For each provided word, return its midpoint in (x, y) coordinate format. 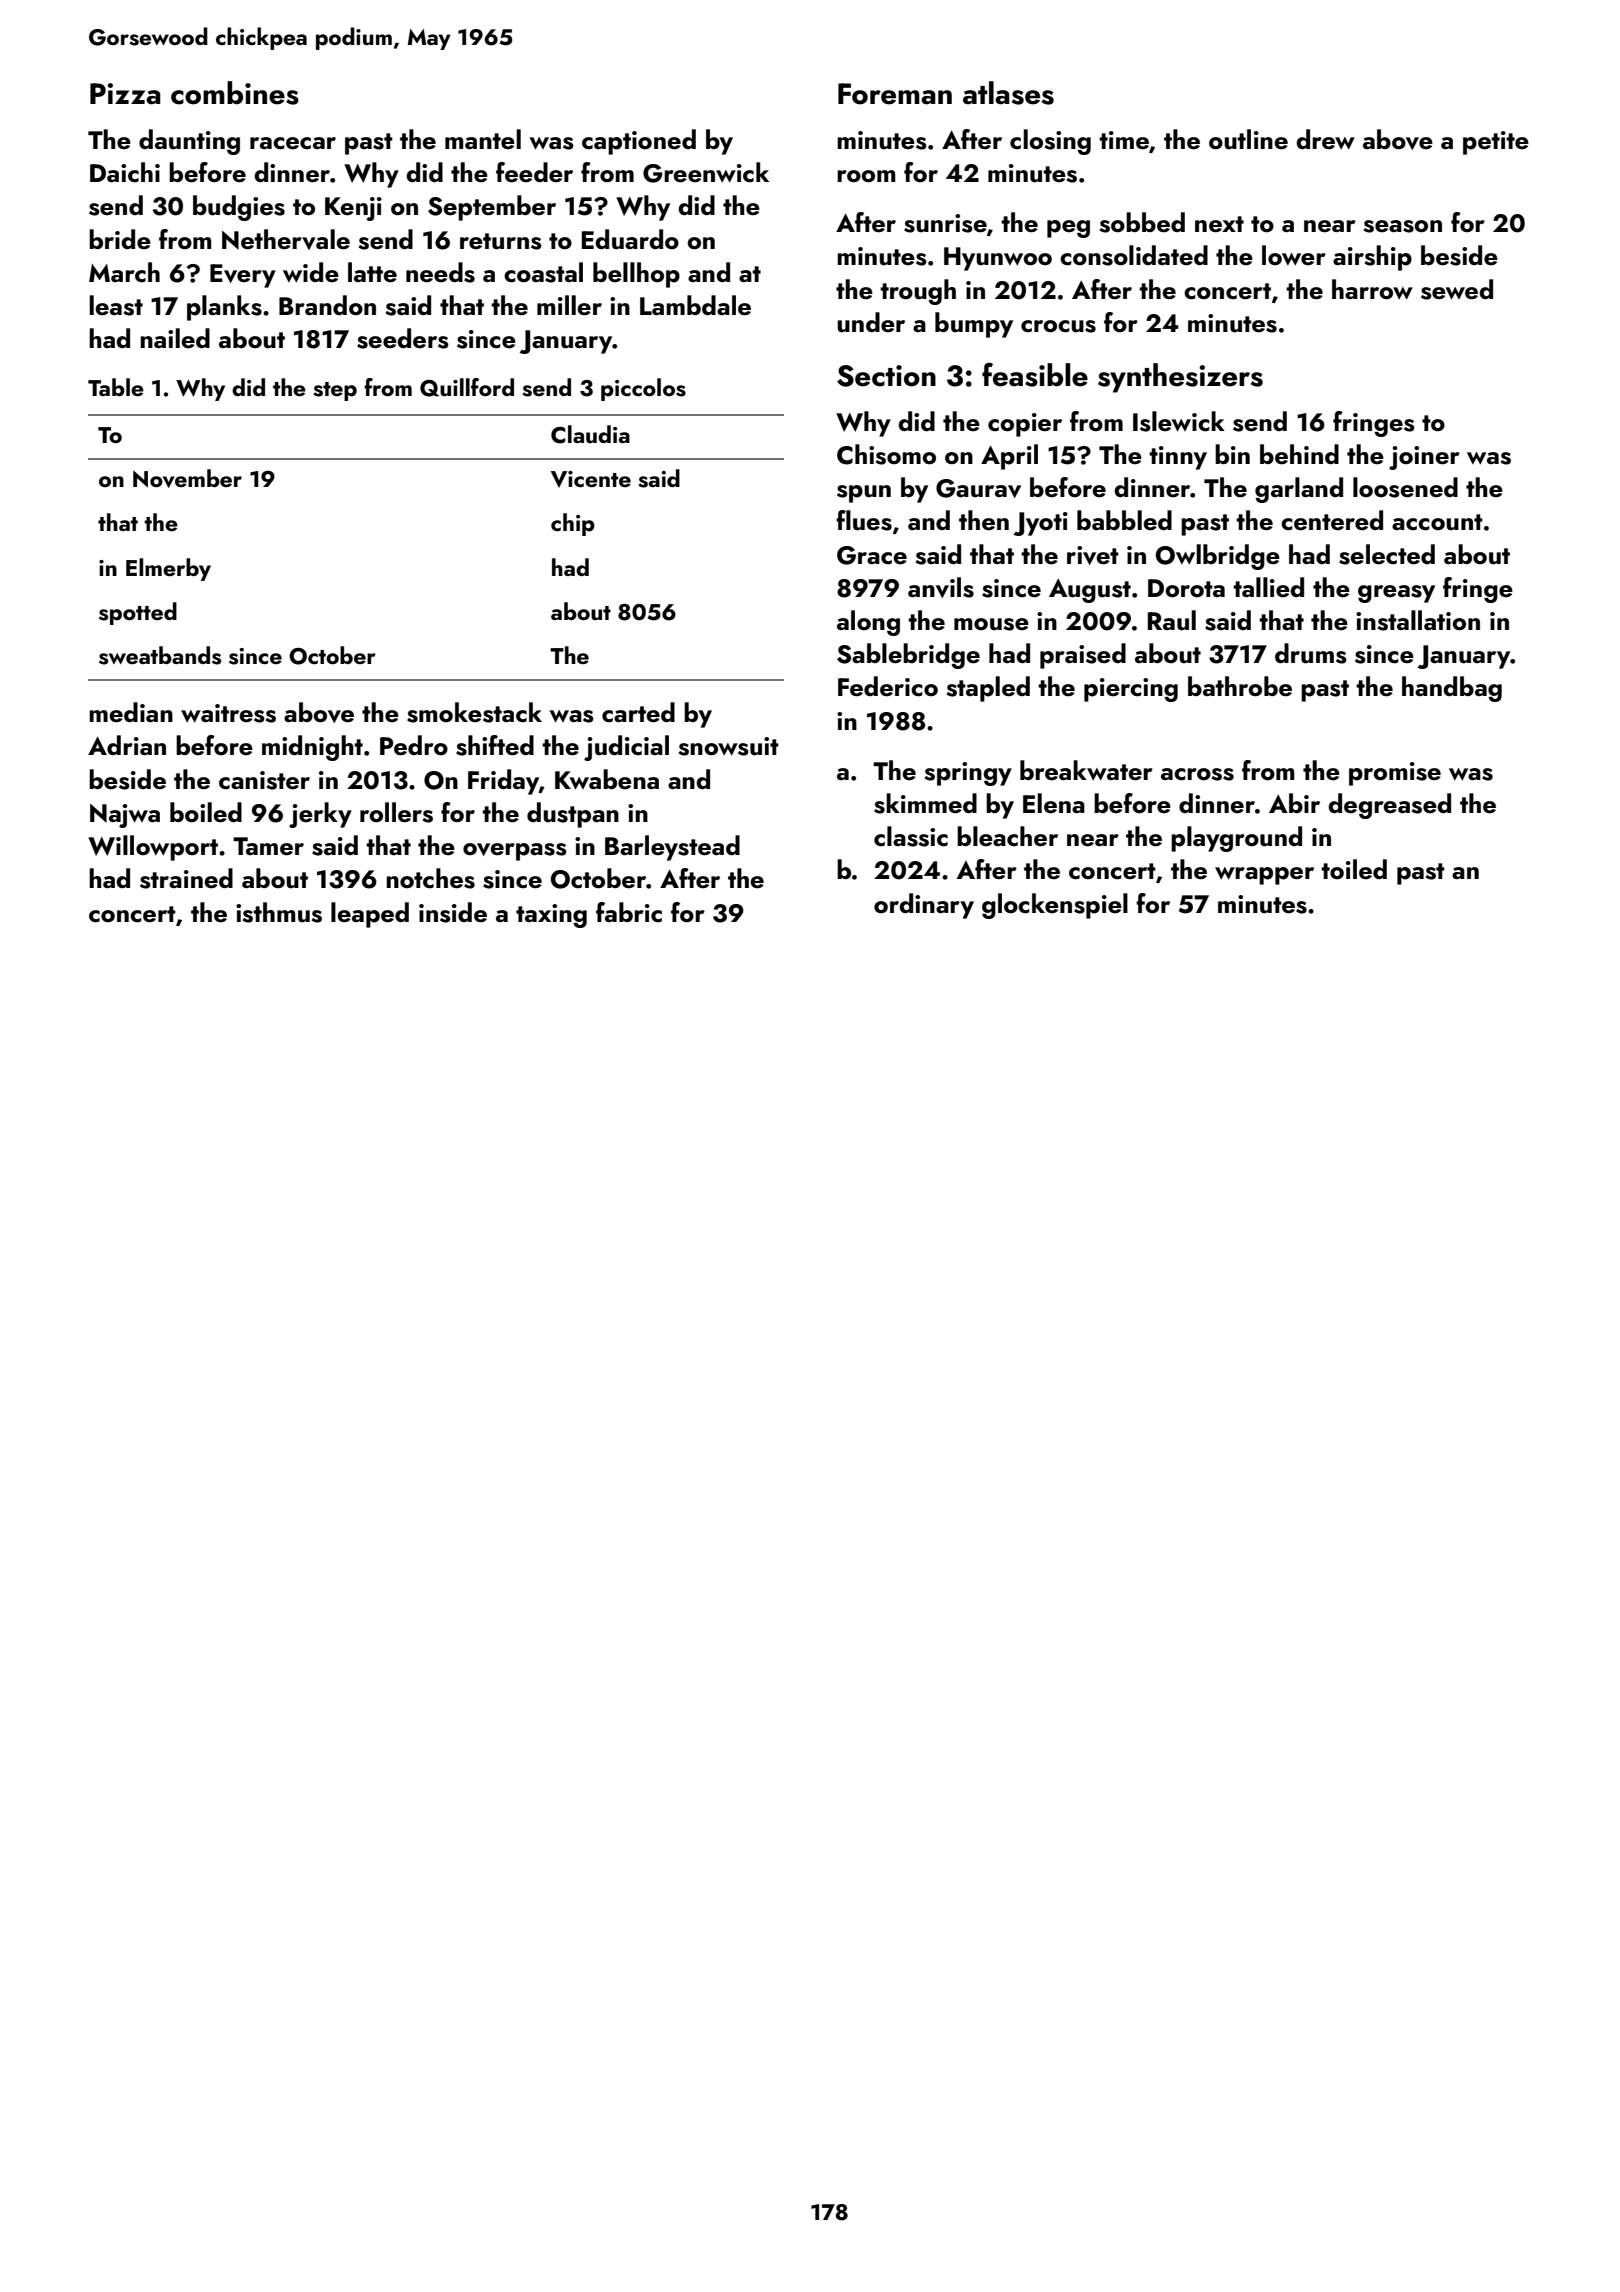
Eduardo (630, 239)
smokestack (474, 712)
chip (573, 524)
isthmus (279, 912)
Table (116, 387)
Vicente (591, 479)
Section (886, 376)
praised (1083, 656)
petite (1496, 143)
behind (1299, 454)
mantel (483, 139)
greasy (1396, 594)
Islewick (1179, 421)
